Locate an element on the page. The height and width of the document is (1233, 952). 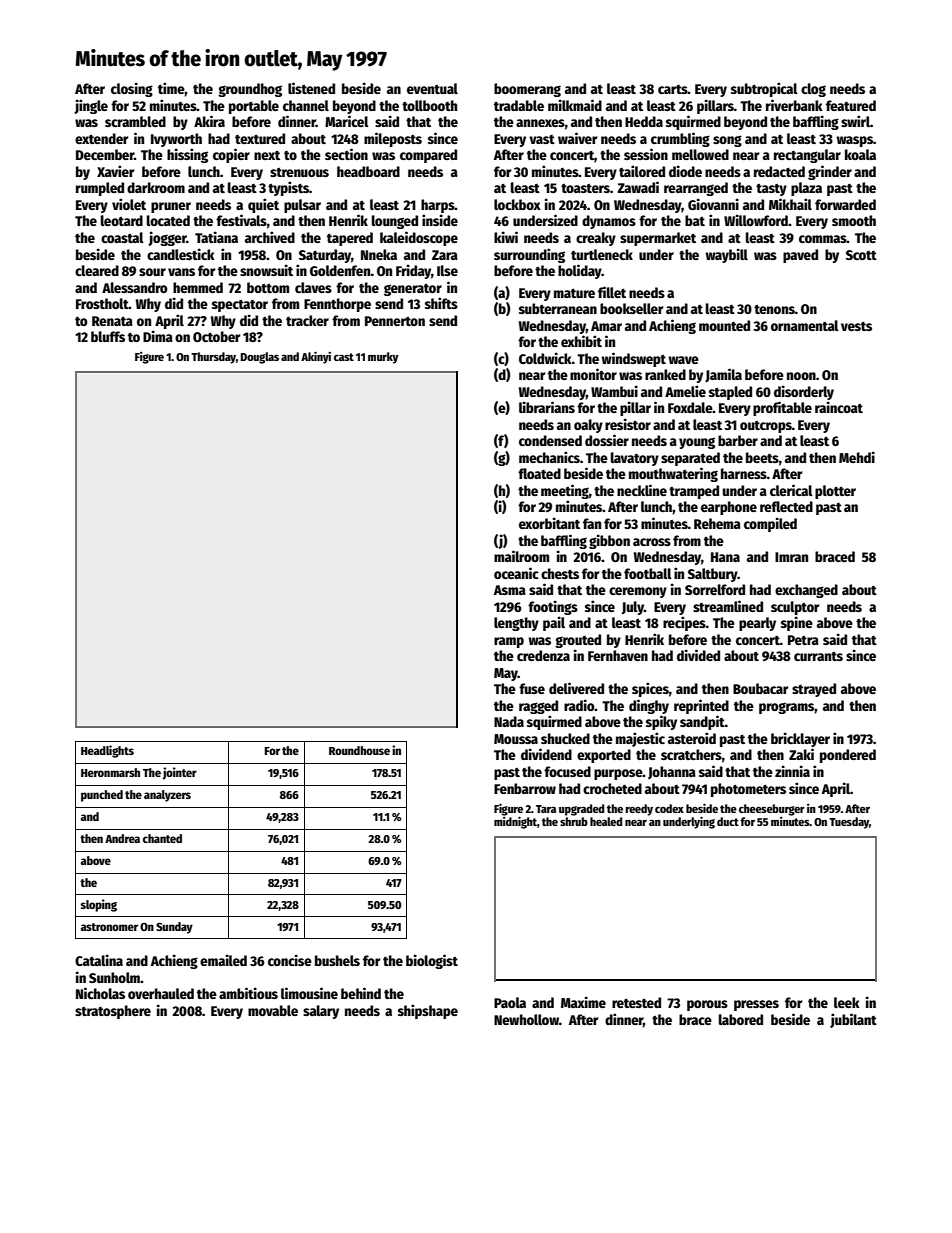
Coldwick is located at coordinates (545, 358).
